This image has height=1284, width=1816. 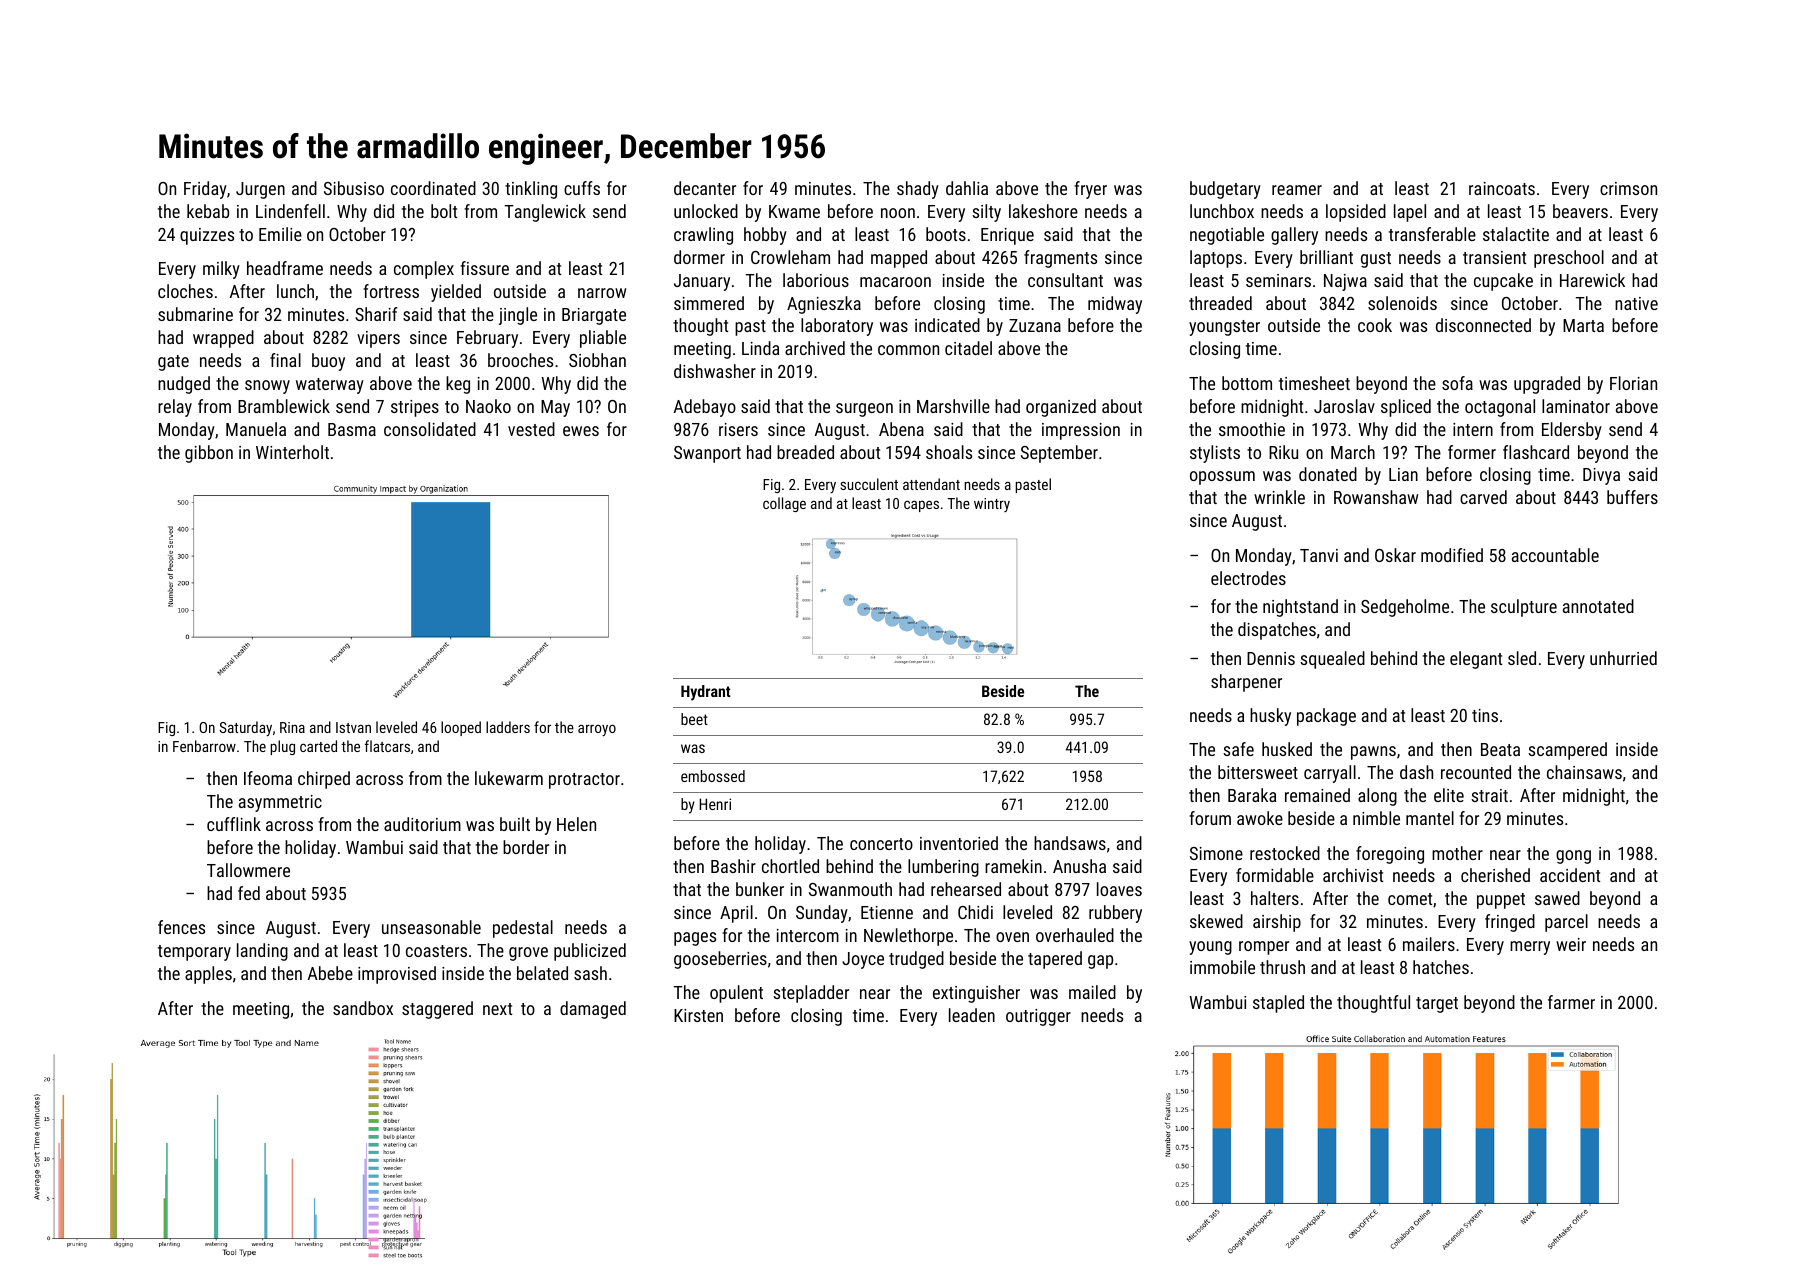 What do you see at coordinates (1390, 855) in the image?
I see `foregoing` at bounding box center [1390, 855].
